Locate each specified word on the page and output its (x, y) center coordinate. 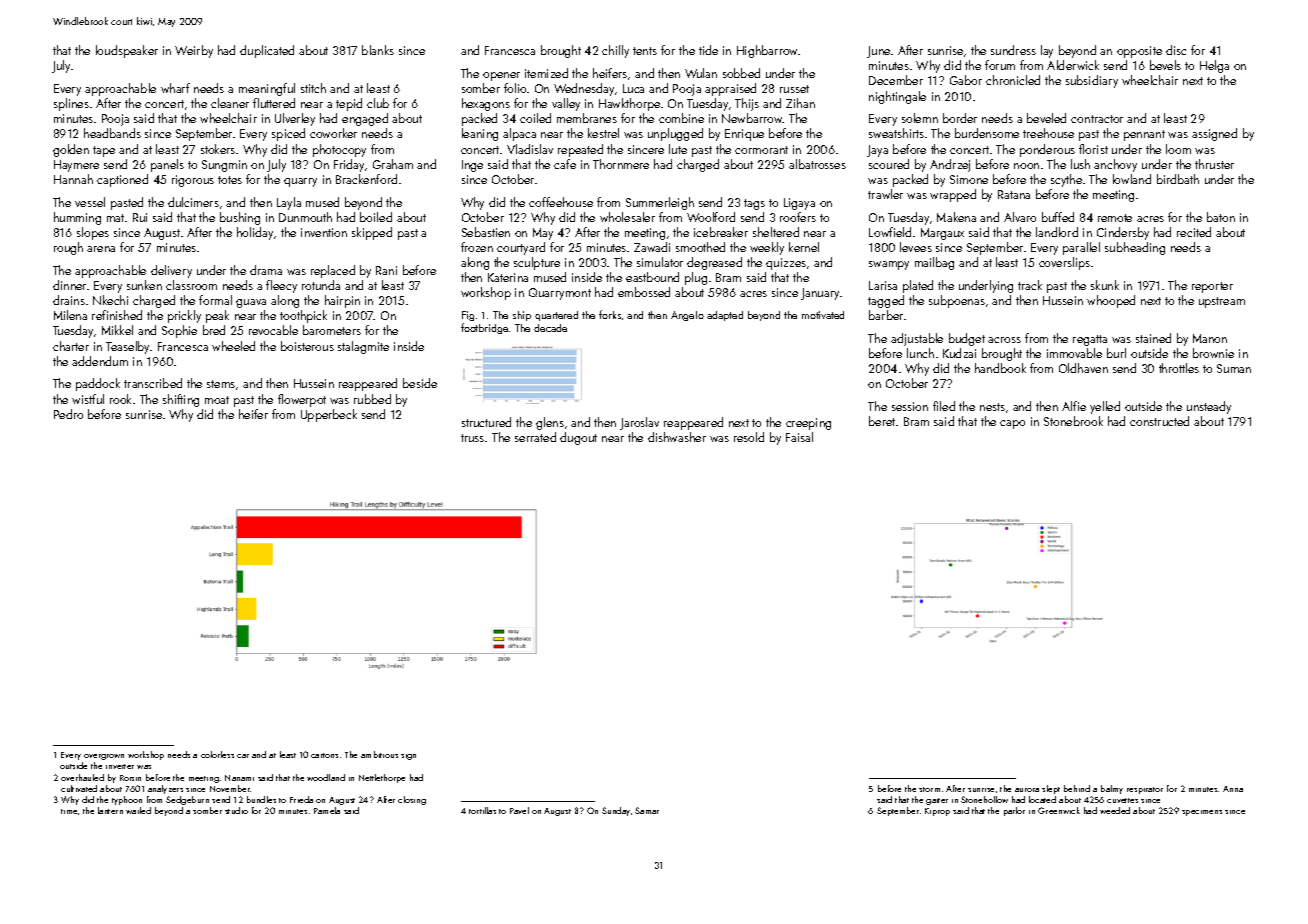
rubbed (372, 399)
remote (1115, 218)
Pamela (327, 810)
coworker (333, 133)
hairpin (342, 301)
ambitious (379, 754)
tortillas (482, 810)
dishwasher (677, 437)
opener (501, 76)
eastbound (652, 277)
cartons (324, 755)
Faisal (799, 437)
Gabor (966, 80)
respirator (1145, 790)
